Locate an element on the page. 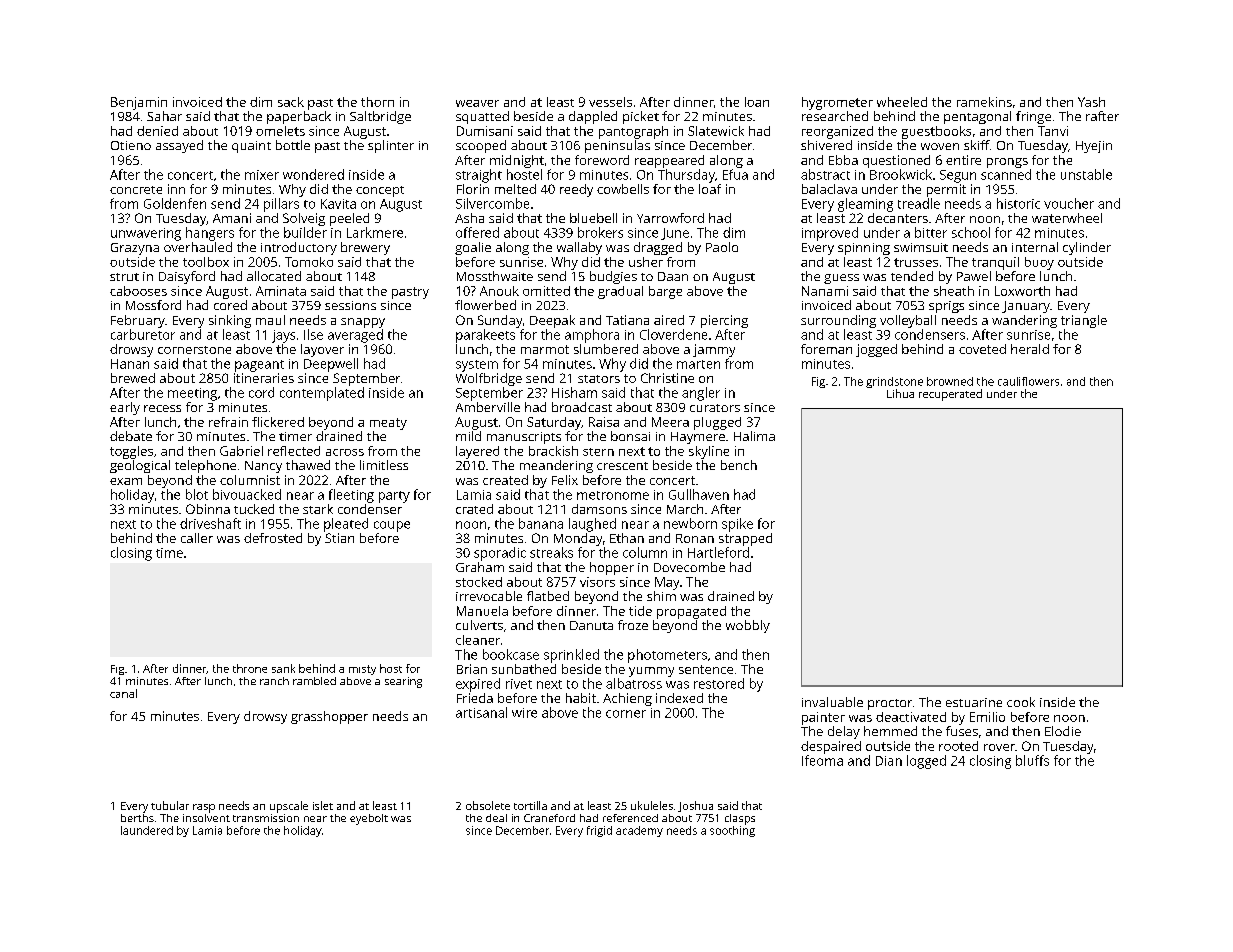  Goldenfen is located at coordinates (175, 203).
